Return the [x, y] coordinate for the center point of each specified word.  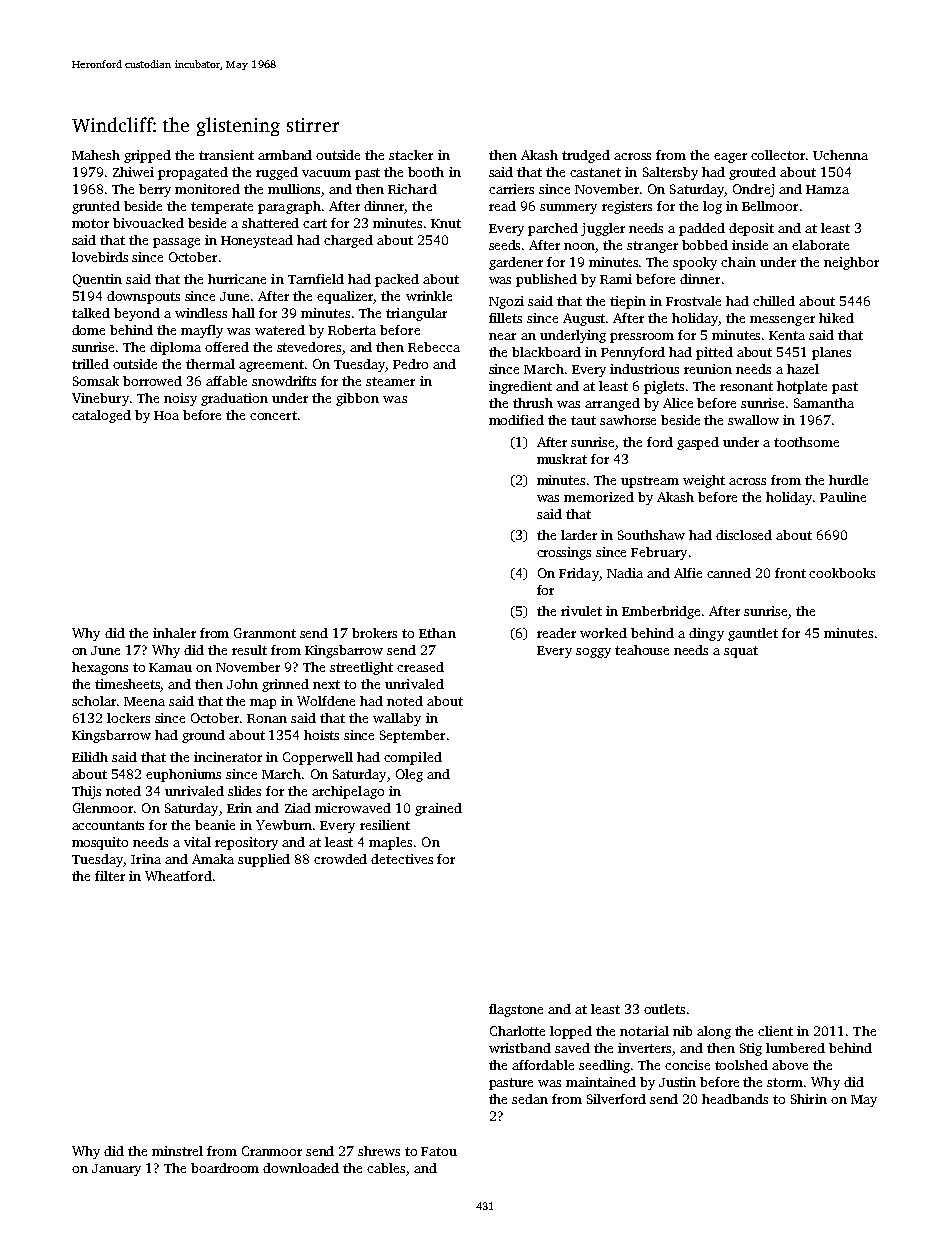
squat [741, 652]
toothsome [806, 442]
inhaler [174, 633]
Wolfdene [326, 701]
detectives [402, 859]
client [775, 1031]
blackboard [546, 352]
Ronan [267, 718]
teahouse [642, 650]
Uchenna [840, 155]
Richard [412, 189]
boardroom [225, 1168]
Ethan [437, 633]
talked [91, 313]
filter [110, 876]
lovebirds [100, 257]
